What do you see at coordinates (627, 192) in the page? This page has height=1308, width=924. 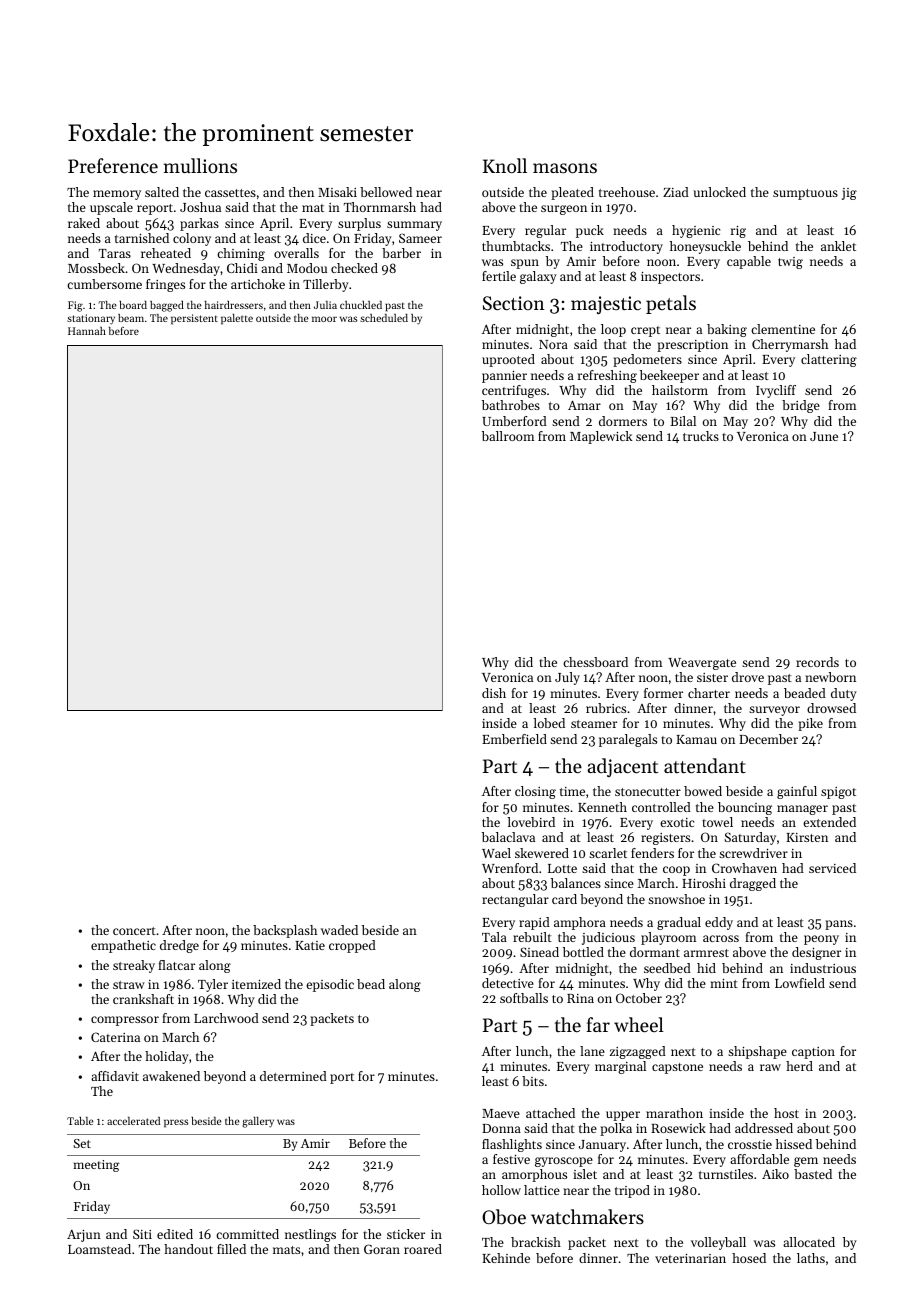 I see `treehouse` at bounding box center [627, 192].
